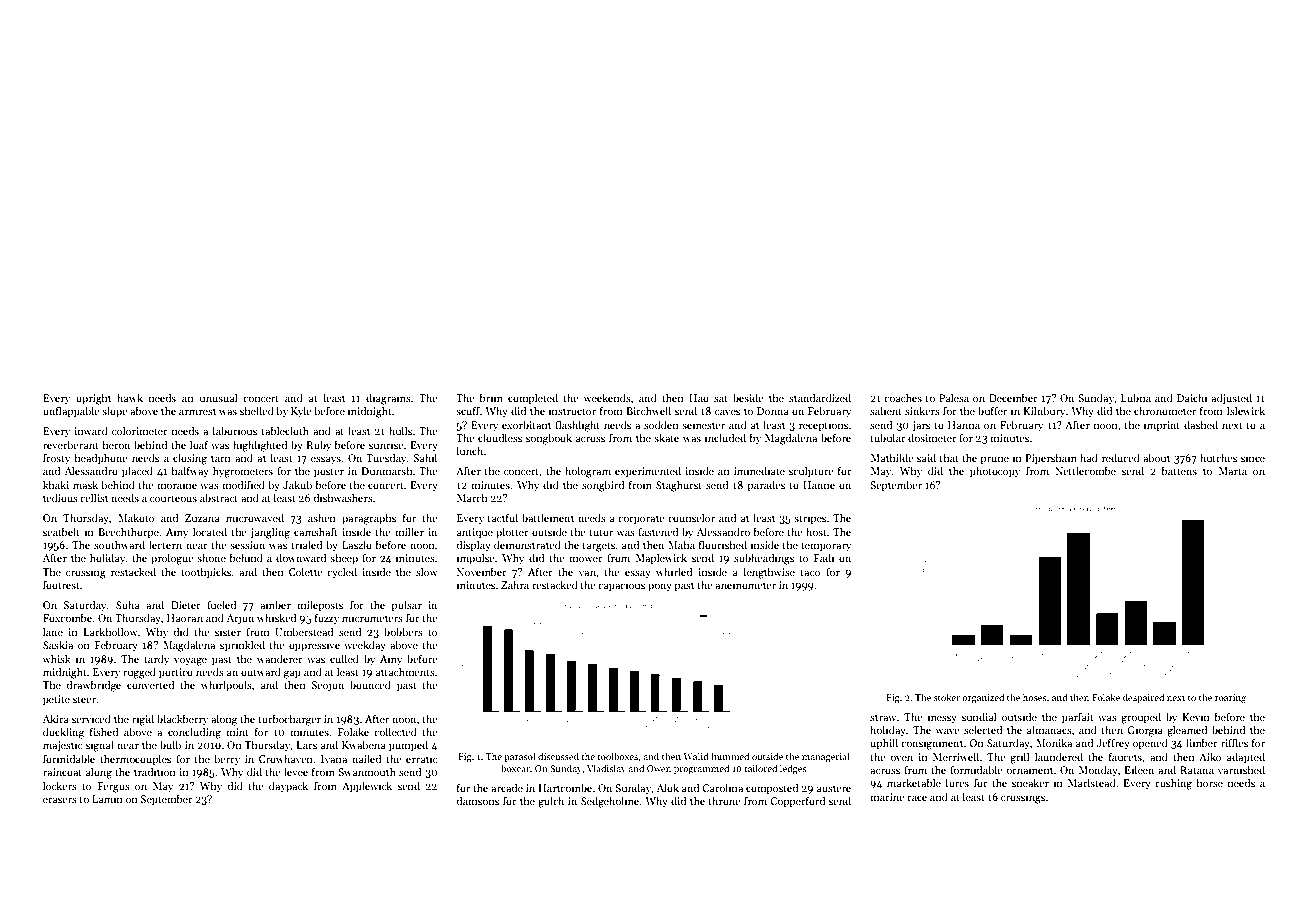 The image size is (1308, 924). Describe the element at coordinates (202, 518) in the image. I see `Zuzana` at that location.
